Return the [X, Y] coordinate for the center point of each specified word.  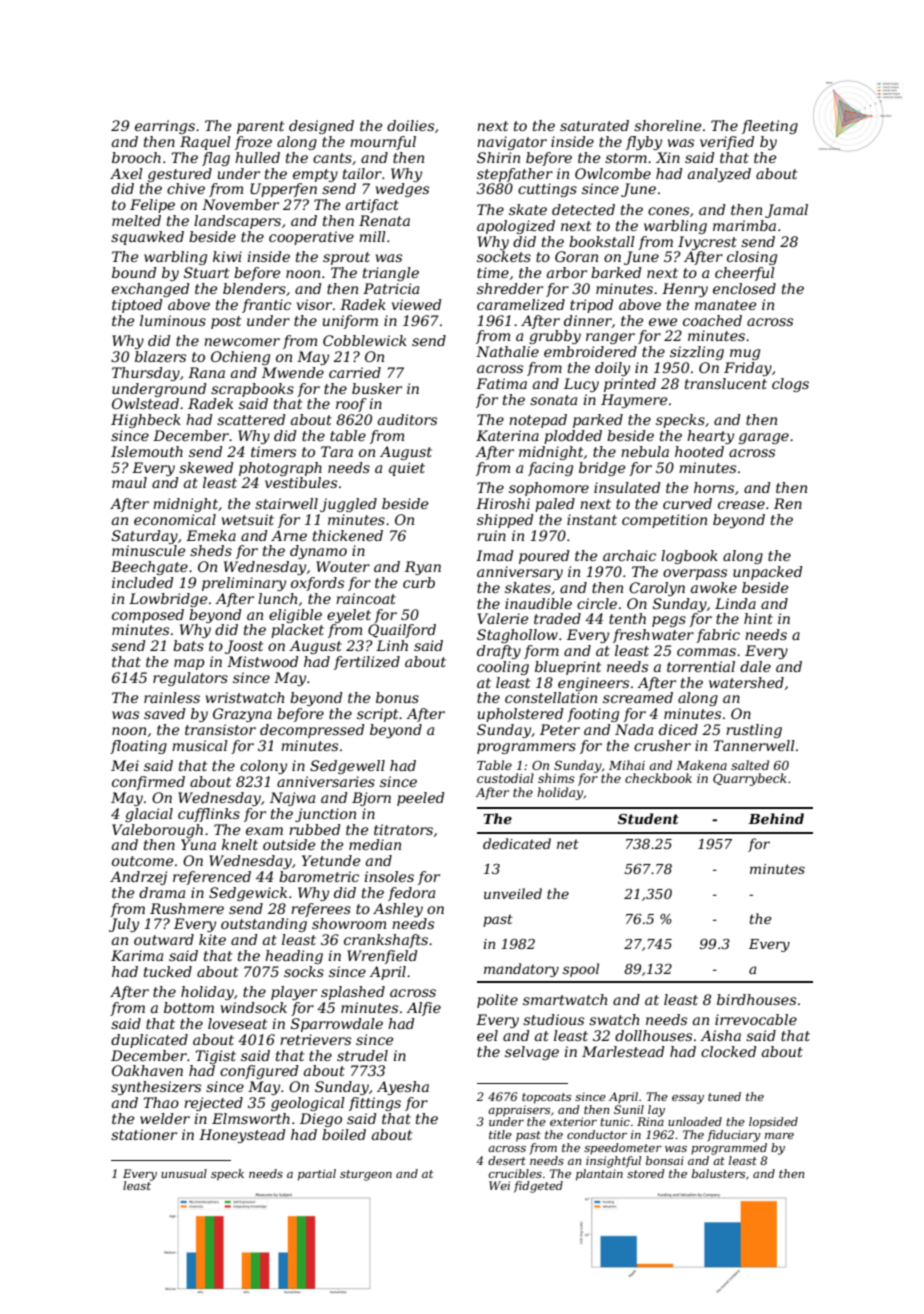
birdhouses [756, 999]
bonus [397, 697]
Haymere [634, 401]
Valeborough [157, 831]
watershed [746, 682]
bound [134, 272]
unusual [184, 1173]
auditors [407, 419]
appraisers [519, 1111]
